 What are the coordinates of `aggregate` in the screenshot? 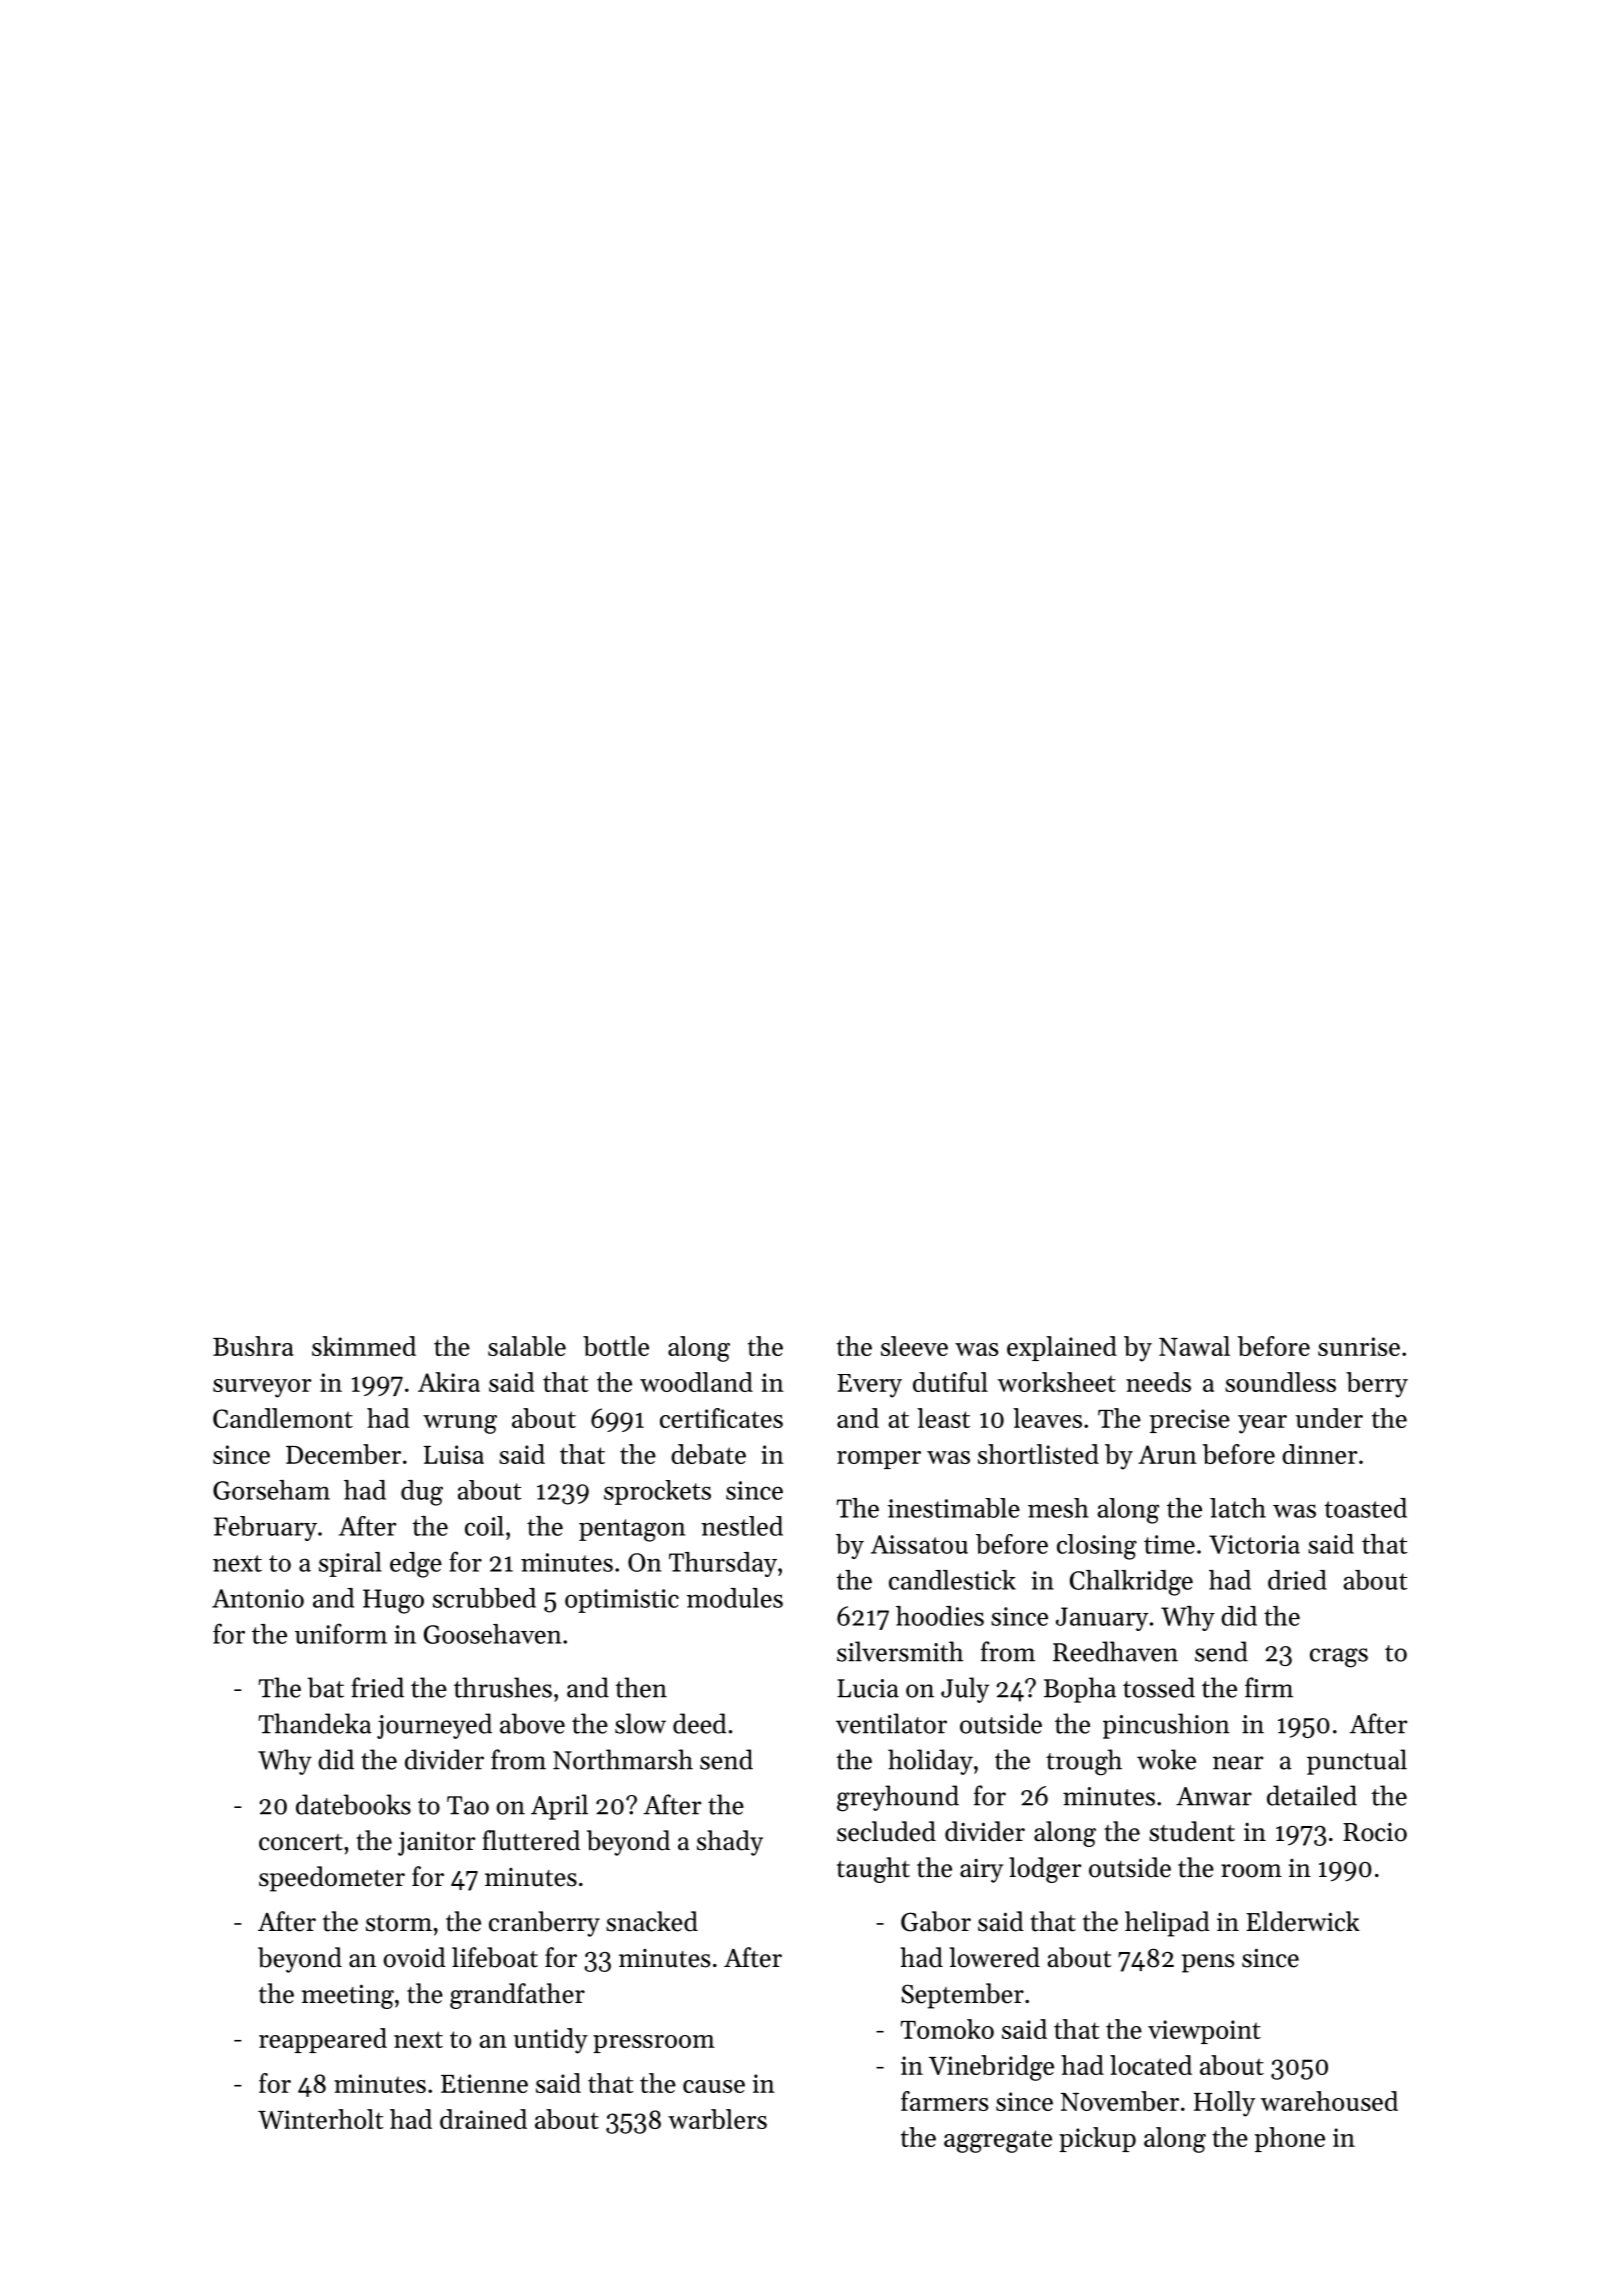 It's located at (998, 2141).
